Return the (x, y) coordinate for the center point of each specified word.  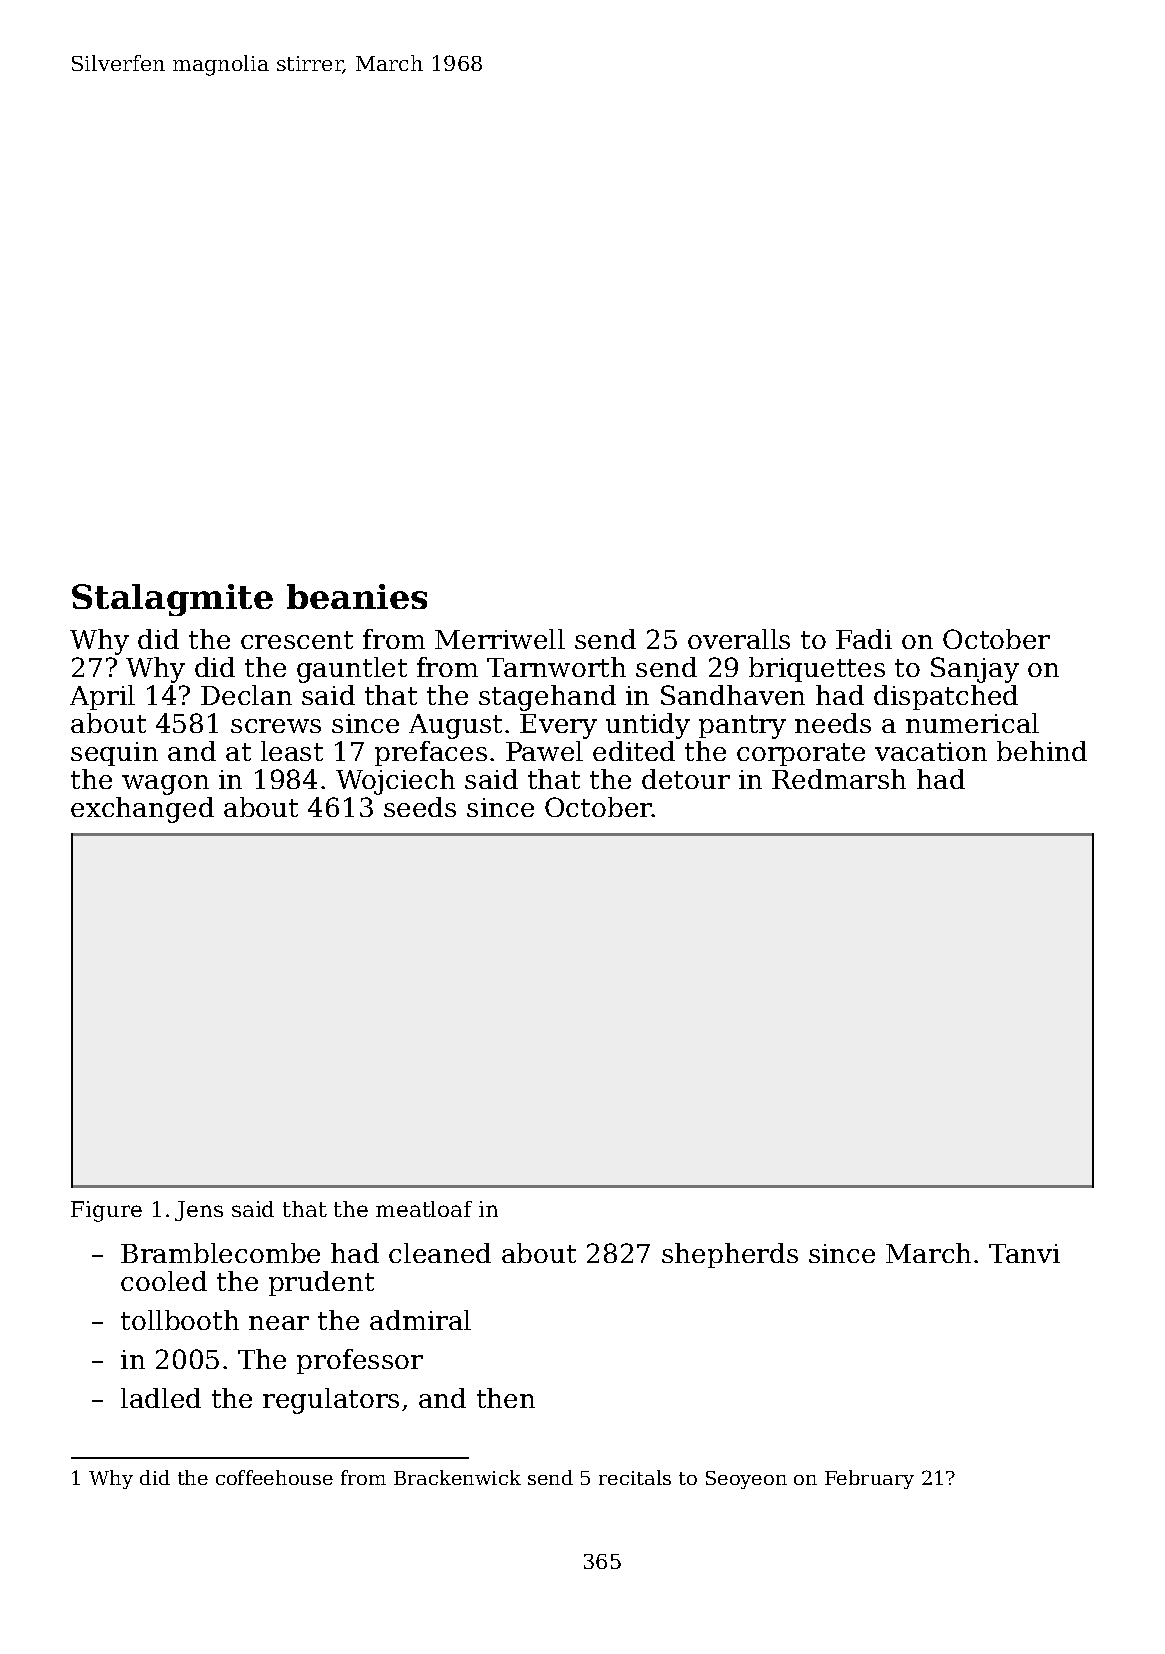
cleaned (440, 1253)
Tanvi (1024, 1253)
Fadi (864, 639)
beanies (357, 596)
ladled (161, 1398)
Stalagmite (172, 600)
